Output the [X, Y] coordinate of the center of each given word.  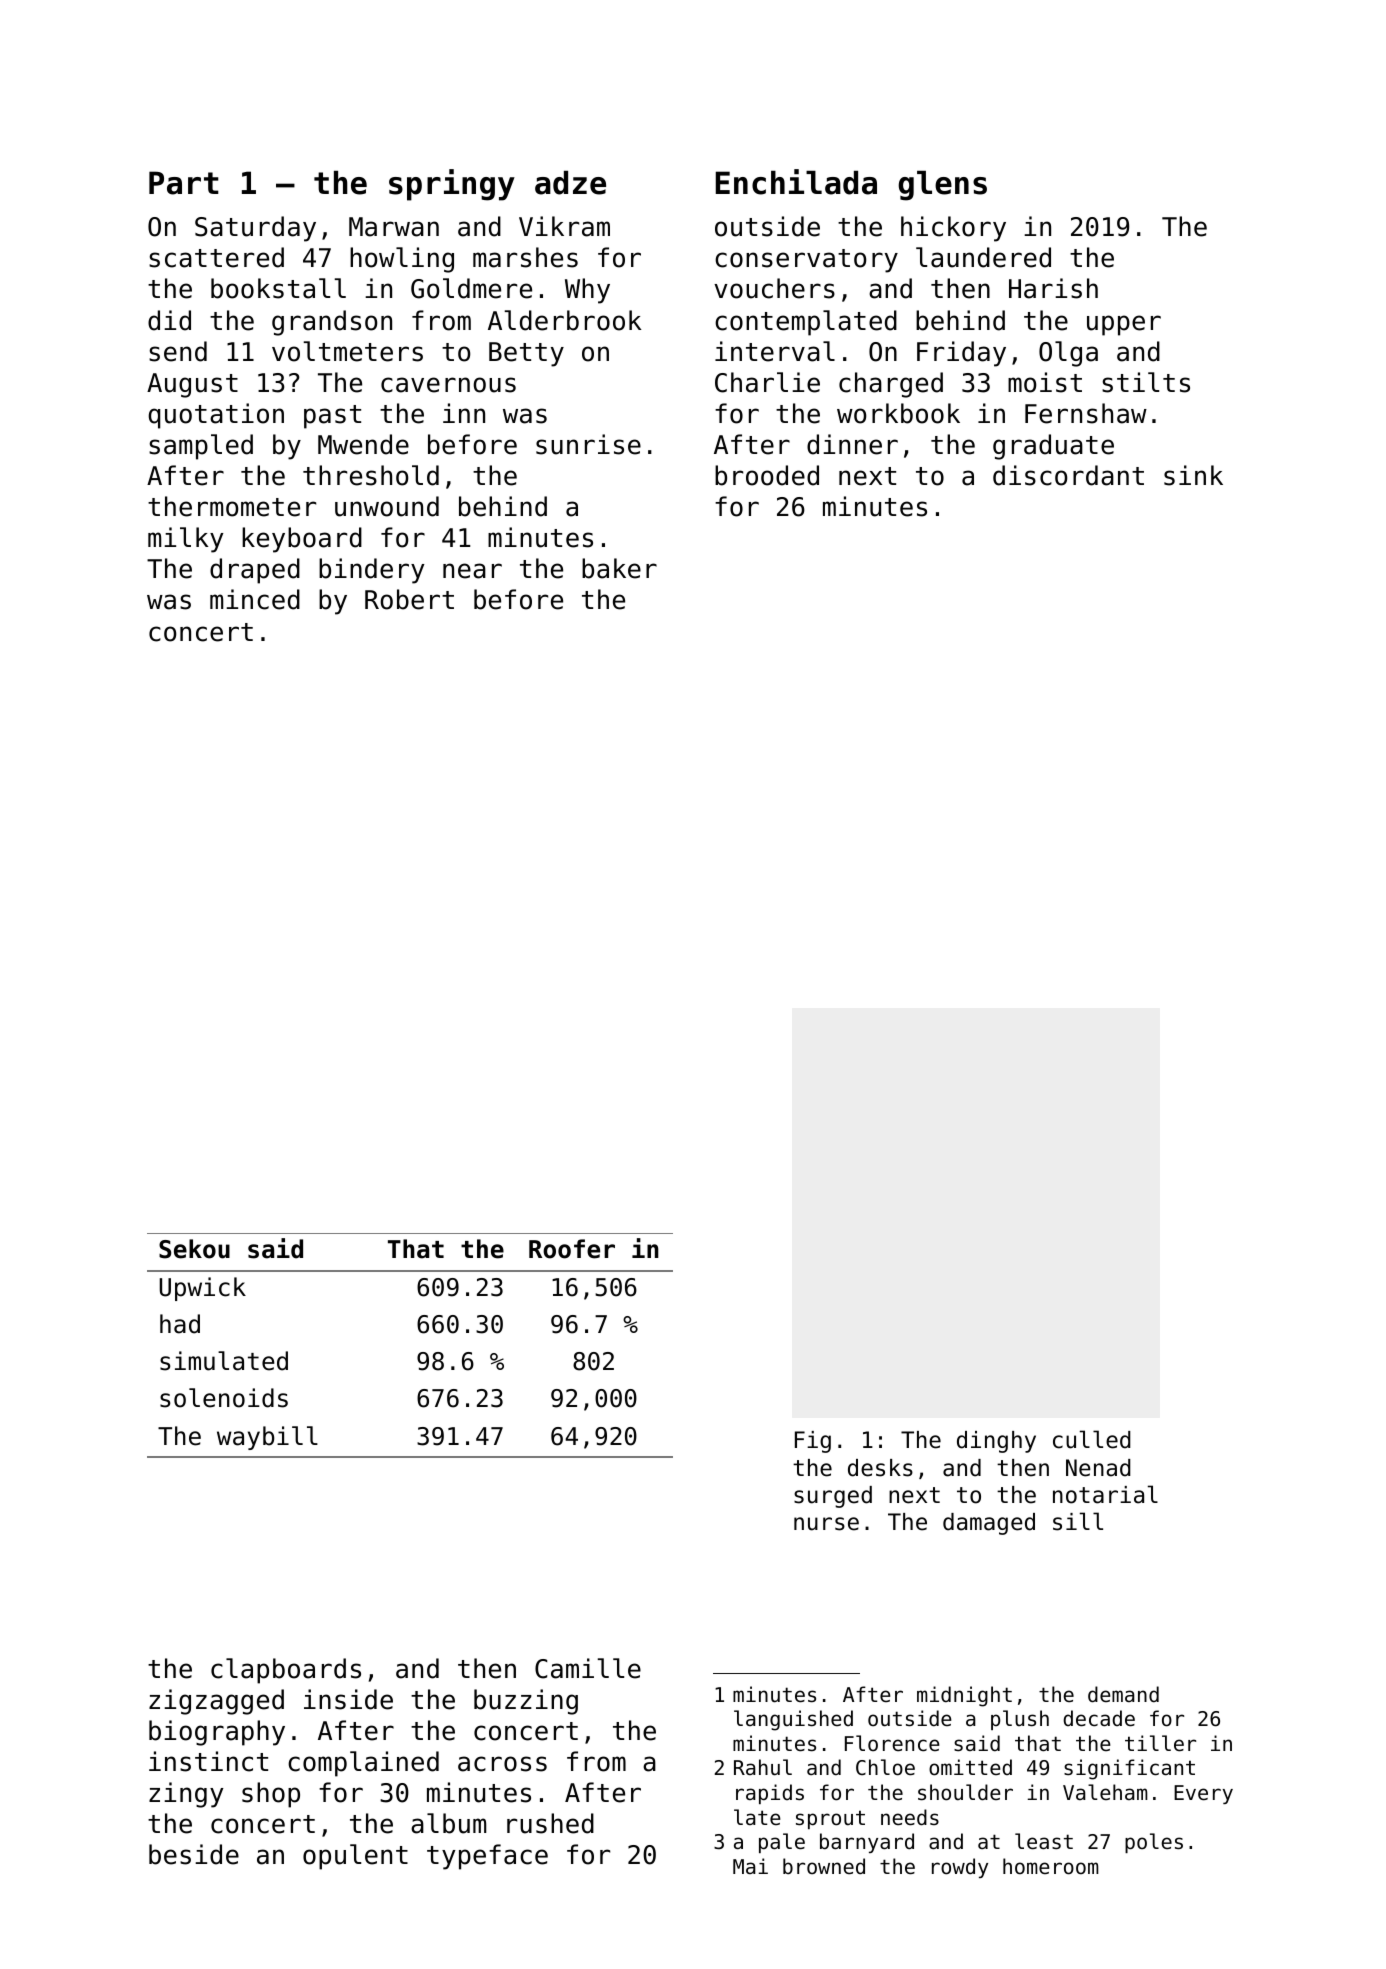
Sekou [194, 1249]
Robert [409, 599]
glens [942, 186]
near [472, 571]
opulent [355, 1857]
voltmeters [347, 351]
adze [570, 183]
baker [619, 568]
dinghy [996, 1442]
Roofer [572, 1249]
